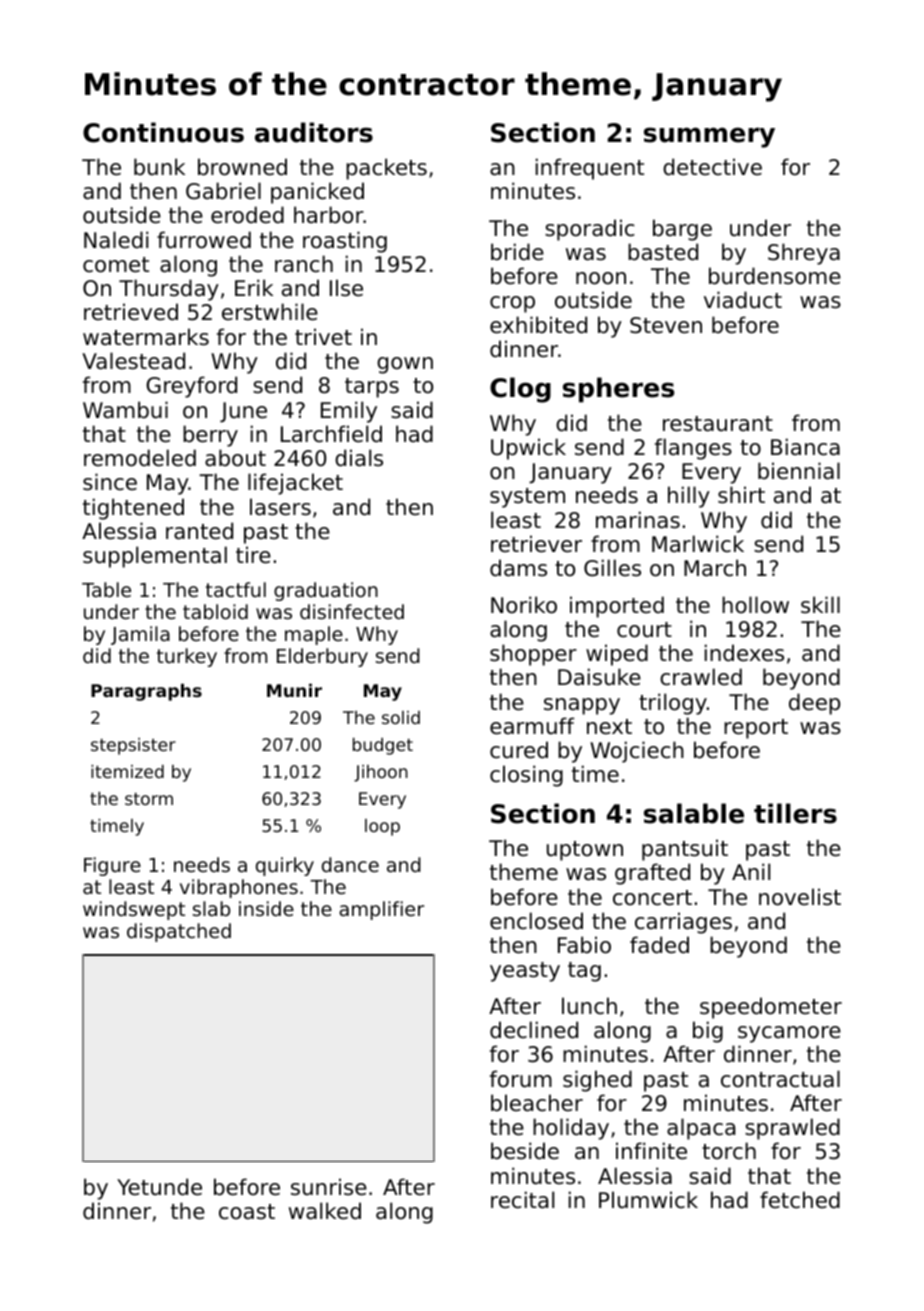 The height and width of the screenshot is (1311, 924). Describe the element at coordinates (527, 498) in the screenshot. I see `system` at that location.
